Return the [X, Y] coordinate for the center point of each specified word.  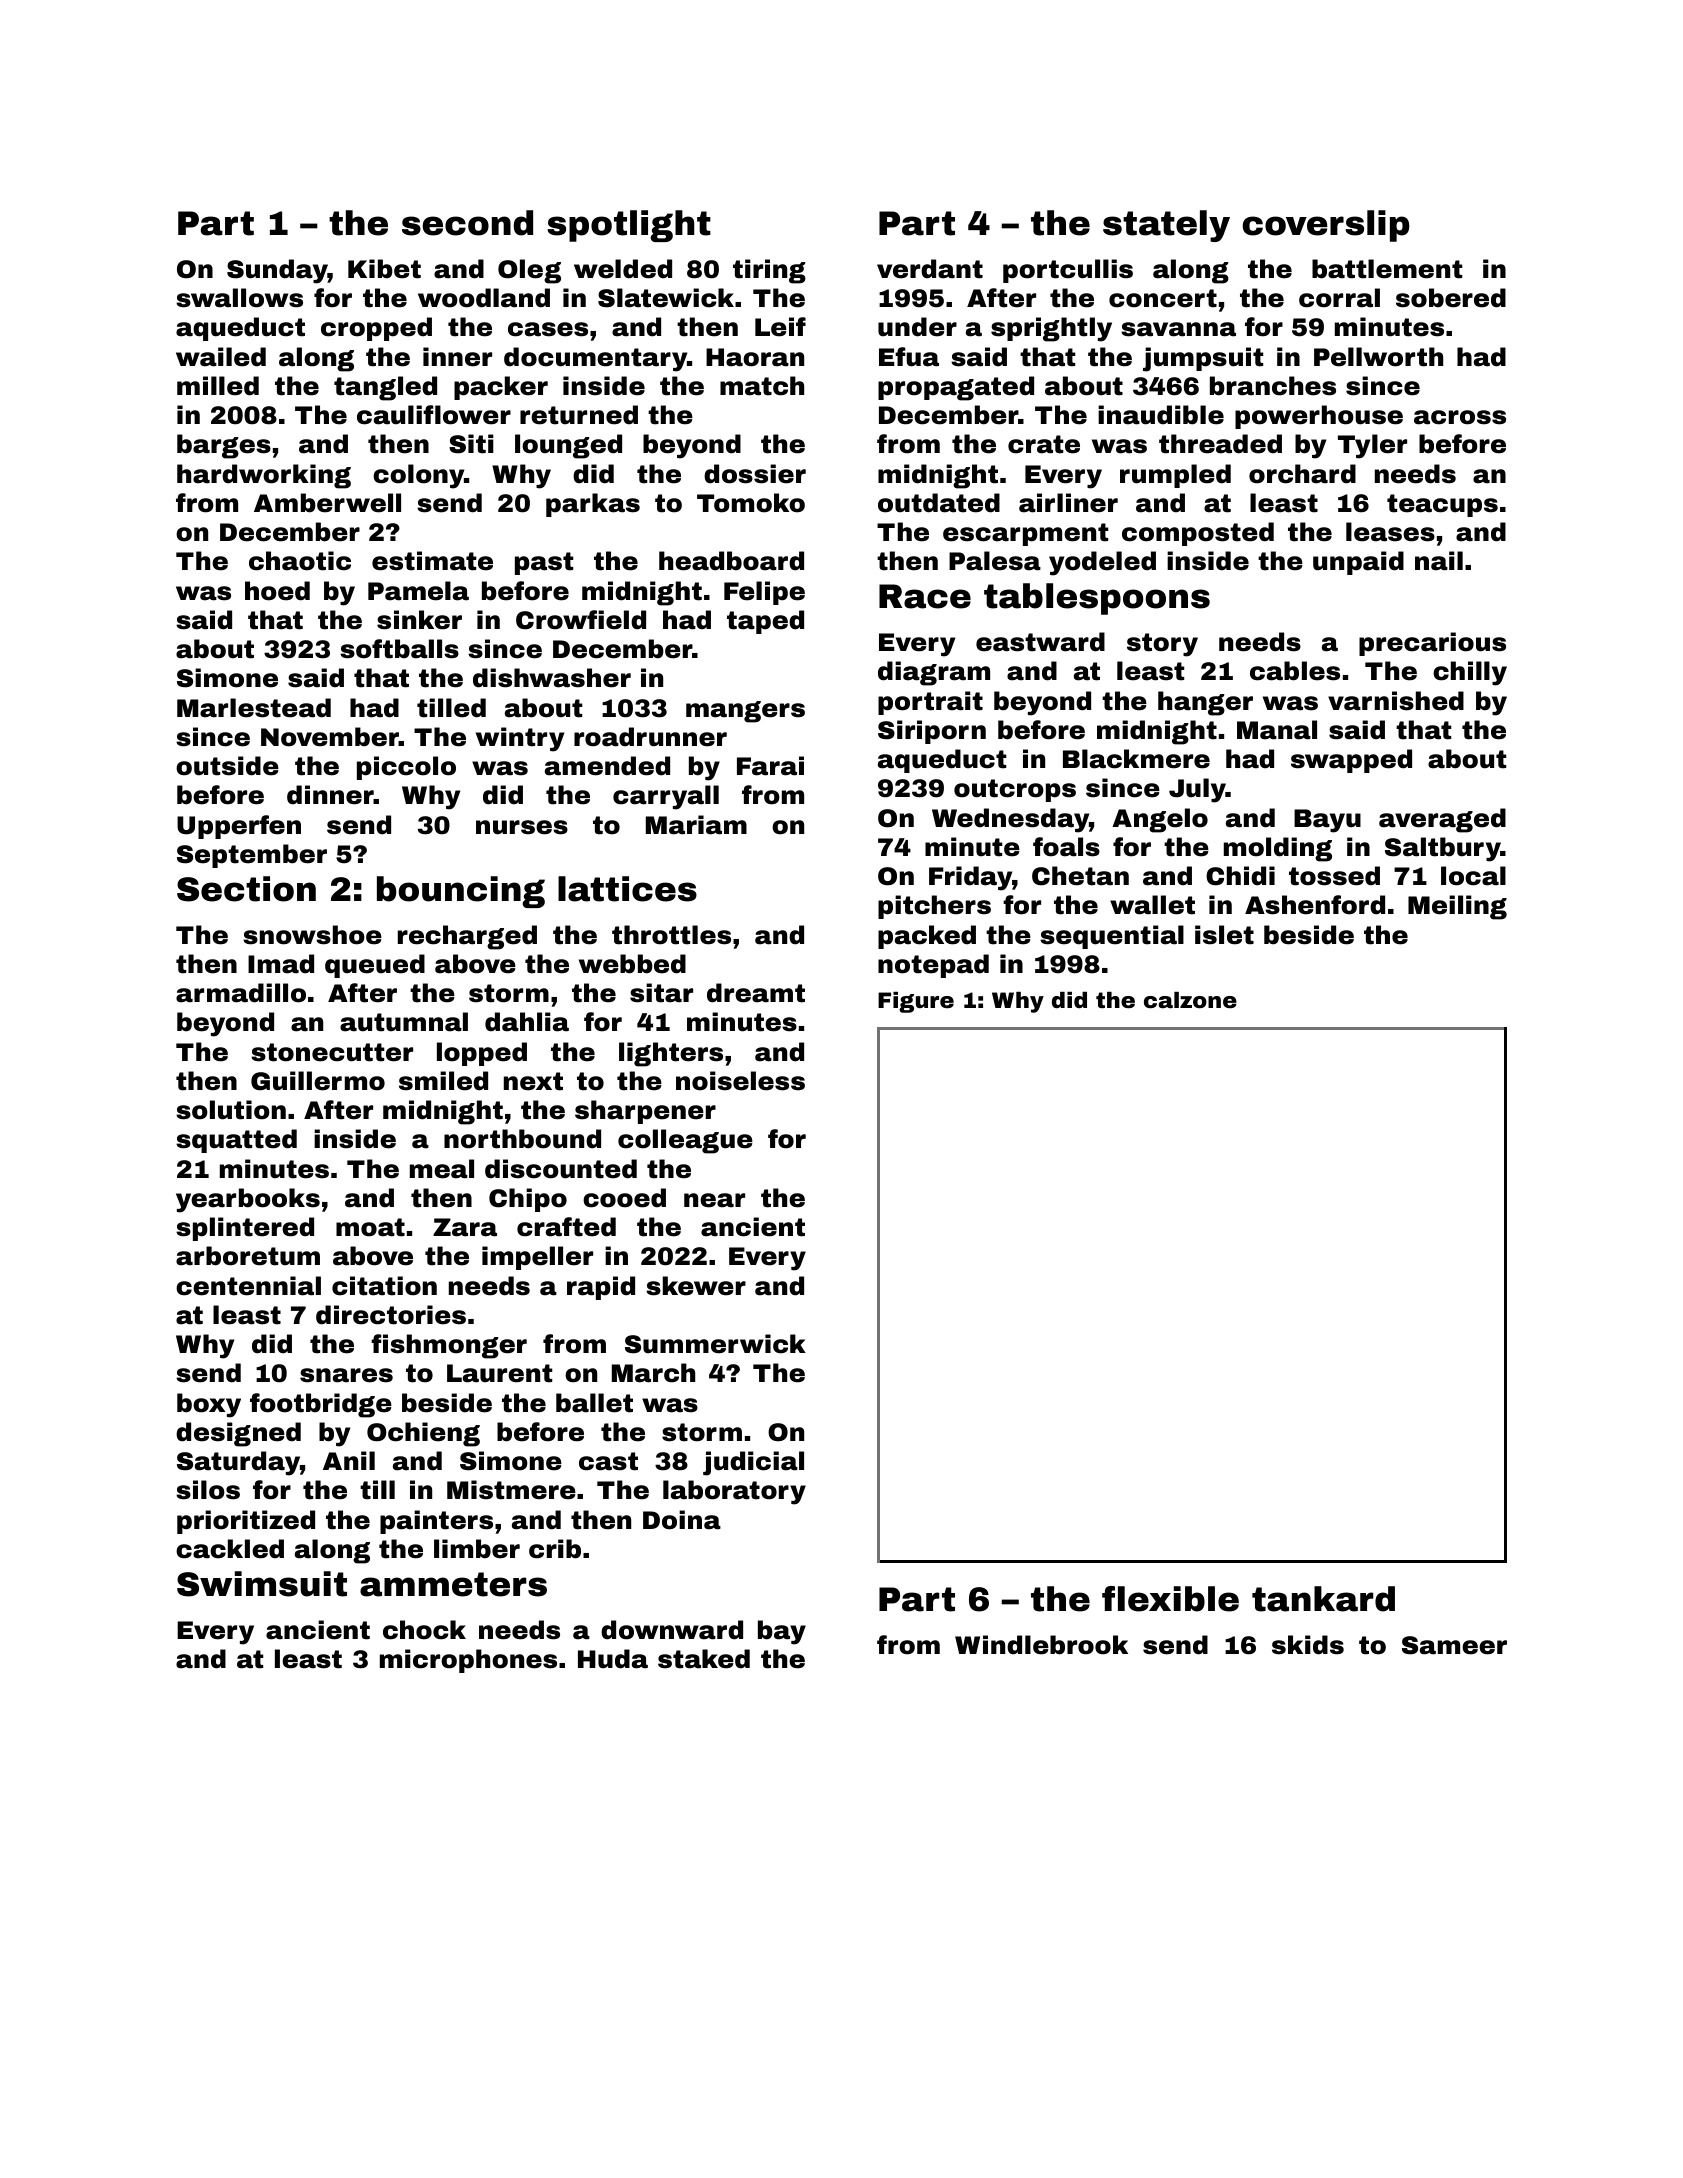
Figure [916, 1002]
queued [375, 966]
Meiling [1457, 907]
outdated [939, 503]
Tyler [1372, 446]
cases [548, 329]
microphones [468, 1661]
